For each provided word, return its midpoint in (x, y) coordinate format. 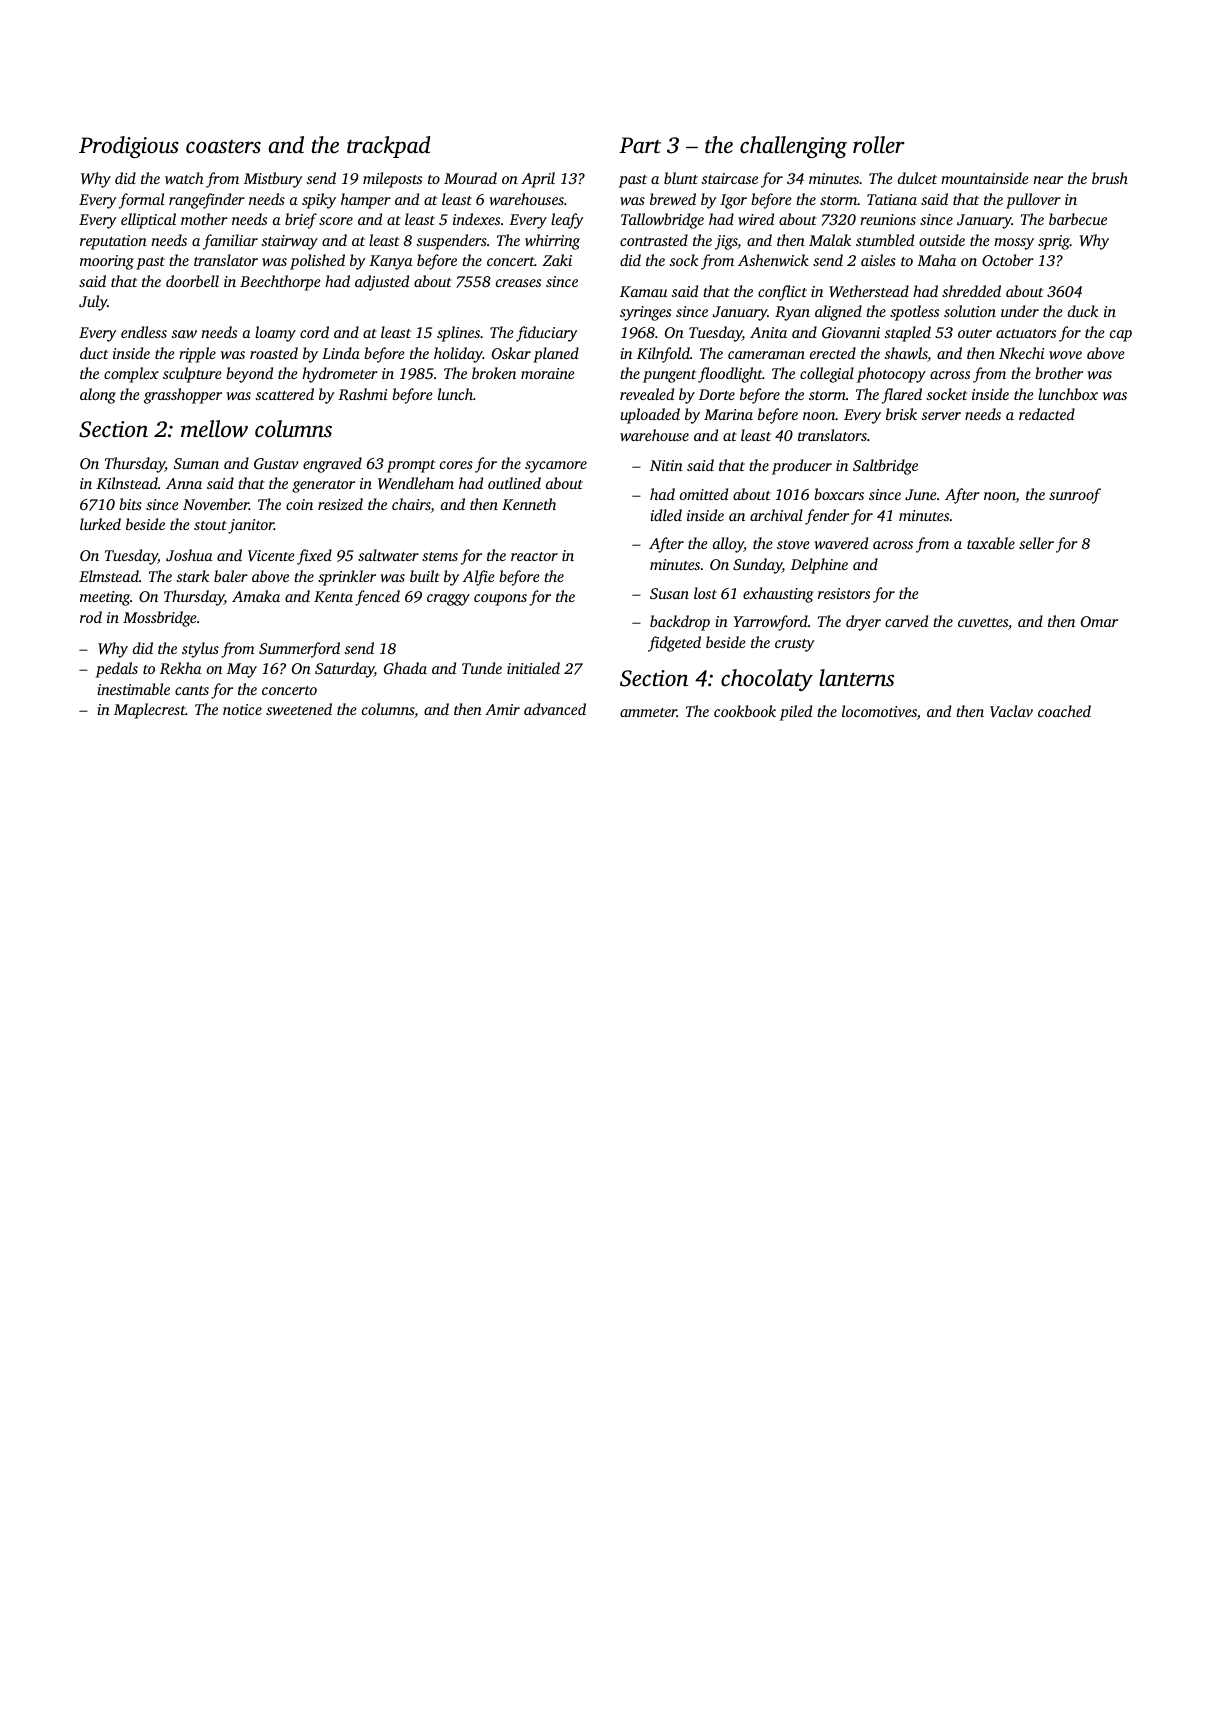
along (98, 396)
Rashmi (362, 394)
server (941, 416)
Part (640, 145)
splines (458, 334)
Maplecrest (150, 711)
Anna (184, 483)
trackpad (388, 147)
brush (1110, 178)
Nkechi (1021, 353)
